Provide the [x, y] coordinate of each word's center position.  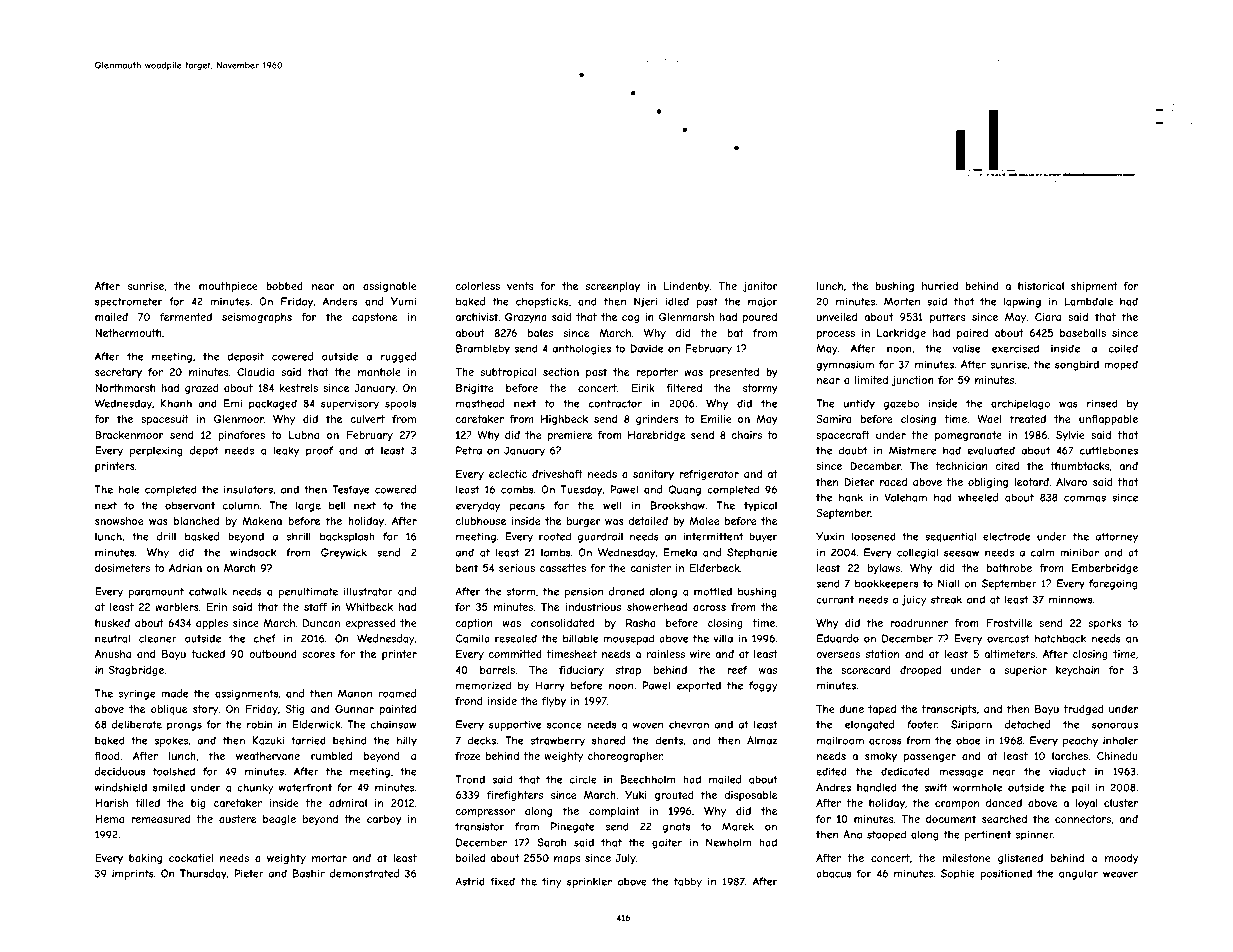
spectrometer [129, 303]
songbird [1077, 365]
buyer [763, 537]
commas [1085, 498]
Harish [111, 803]
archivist [477, 317]
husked [112, 623]
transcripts [949, 710]
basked [202, 536]
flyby [554, 702]
